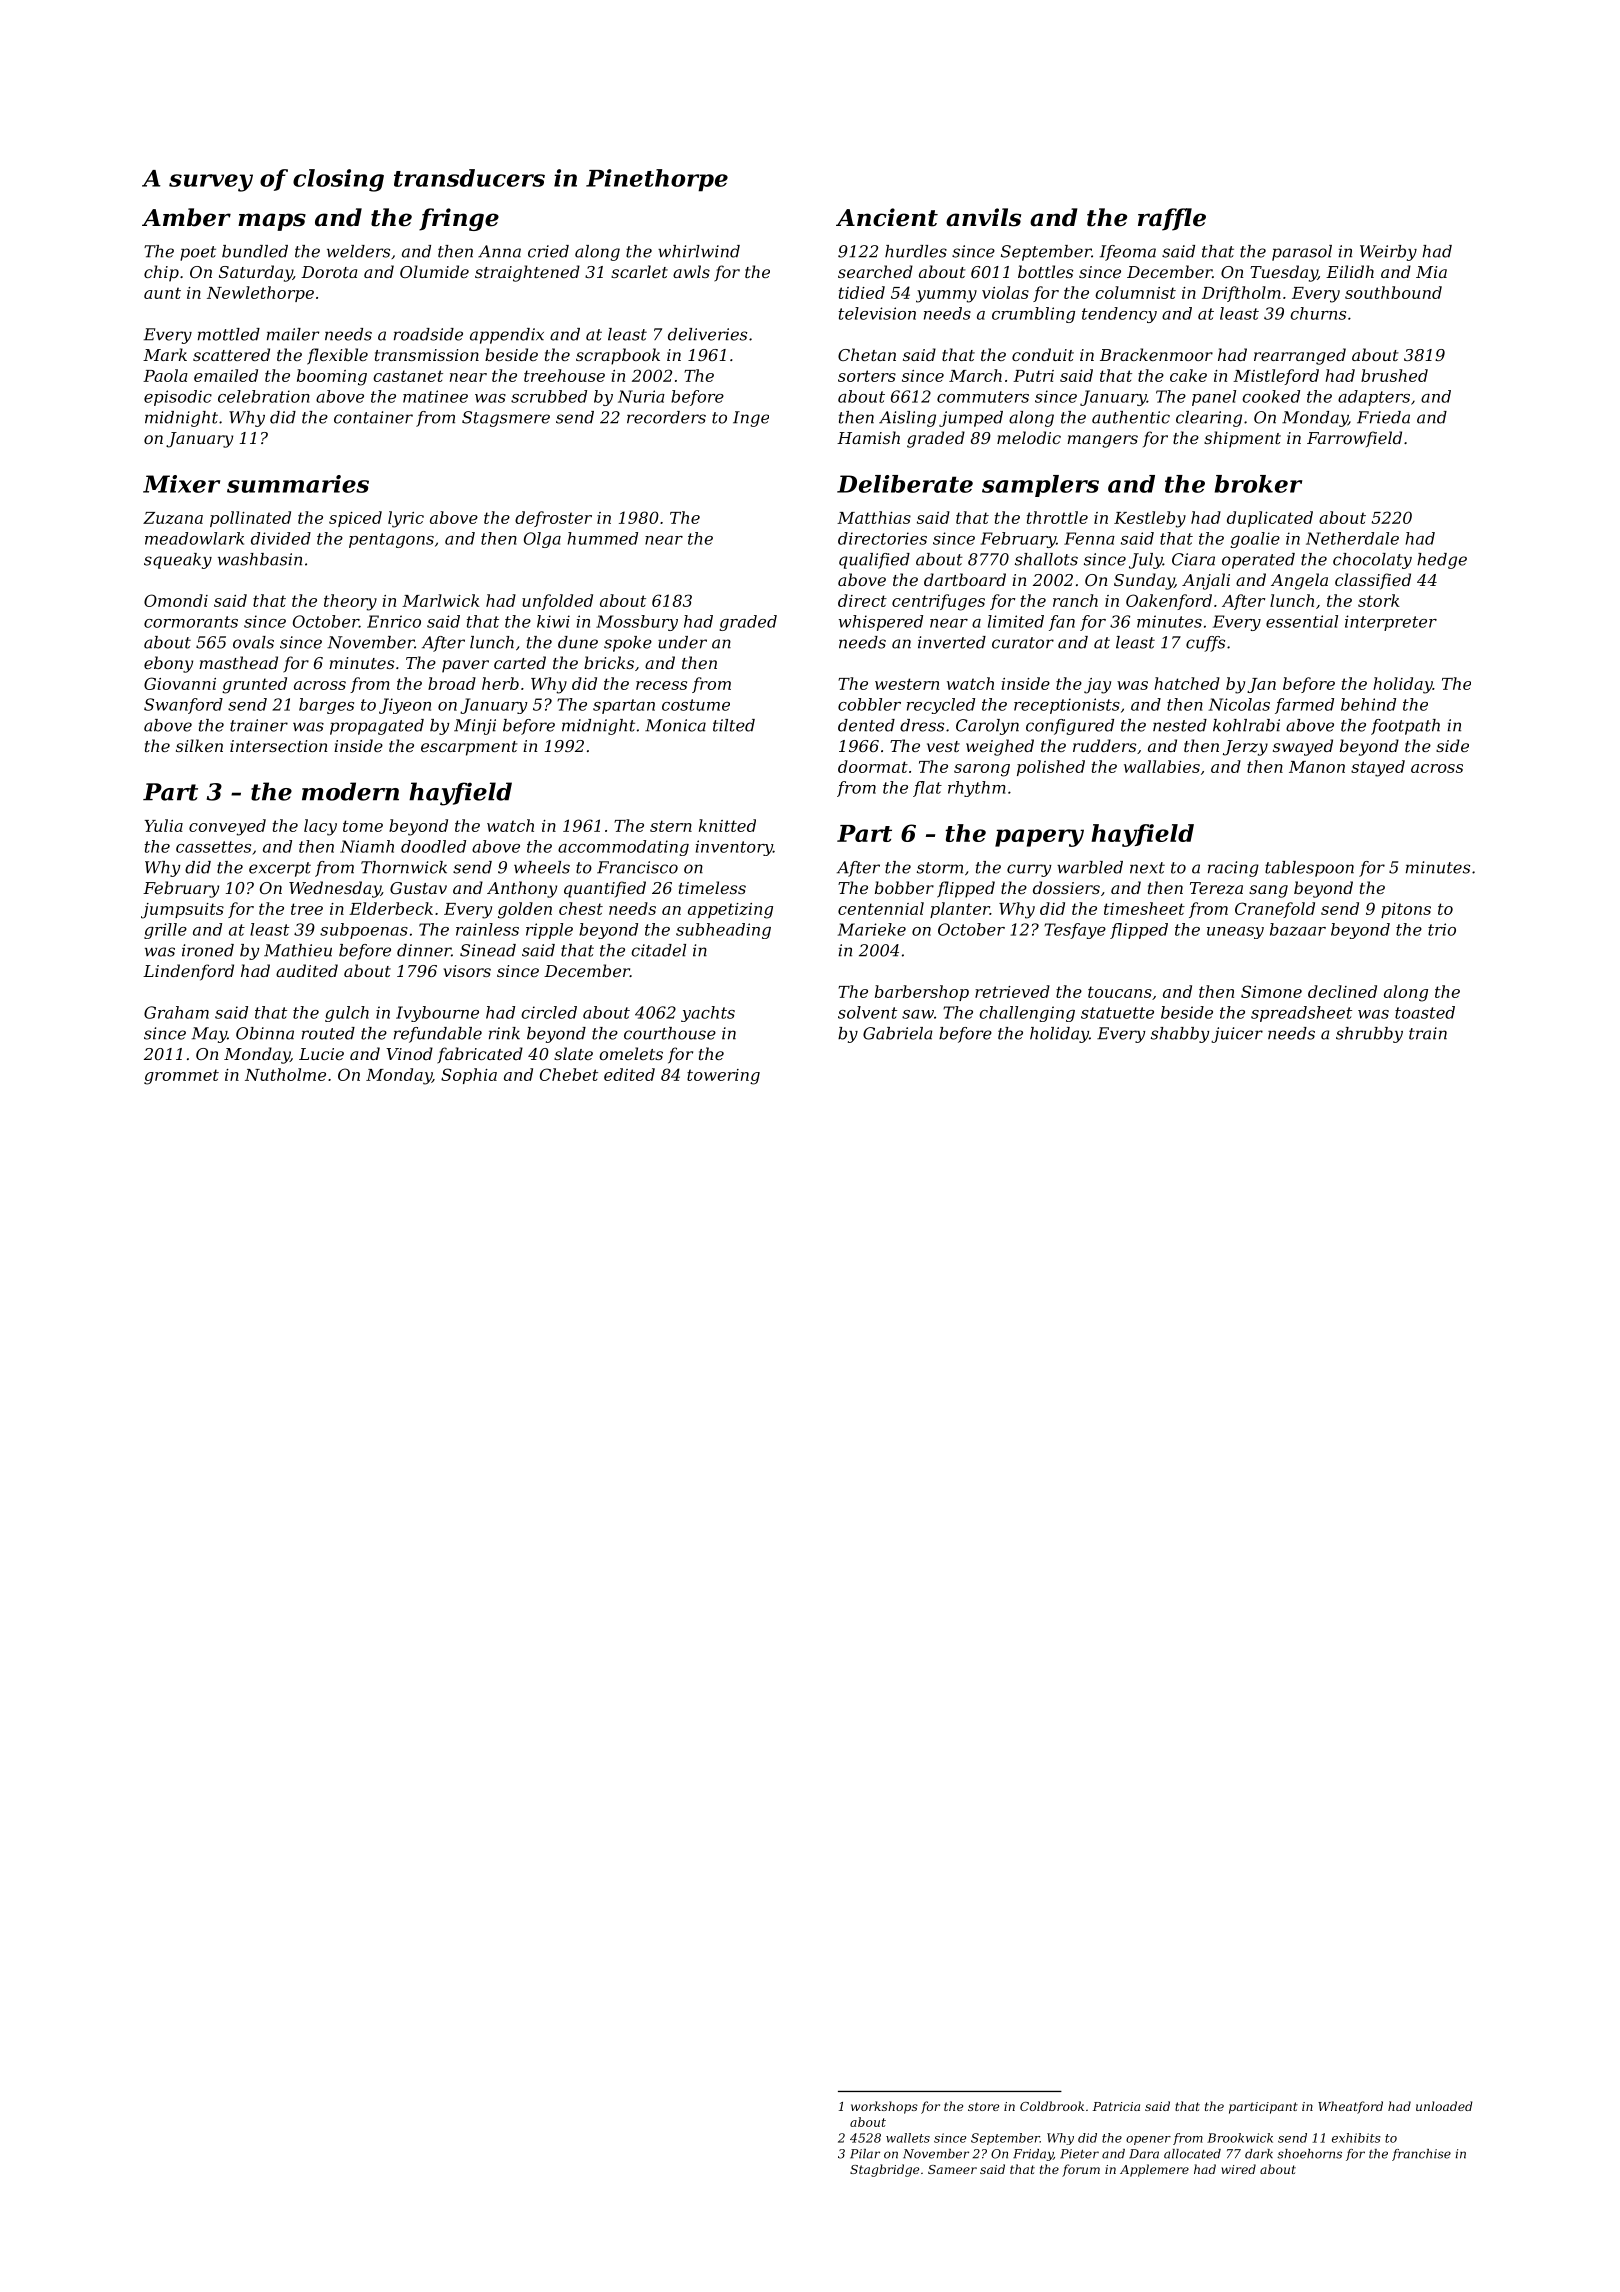 The image size is (1620, 2292). I want to click on workshops, so click(884, 2107).
